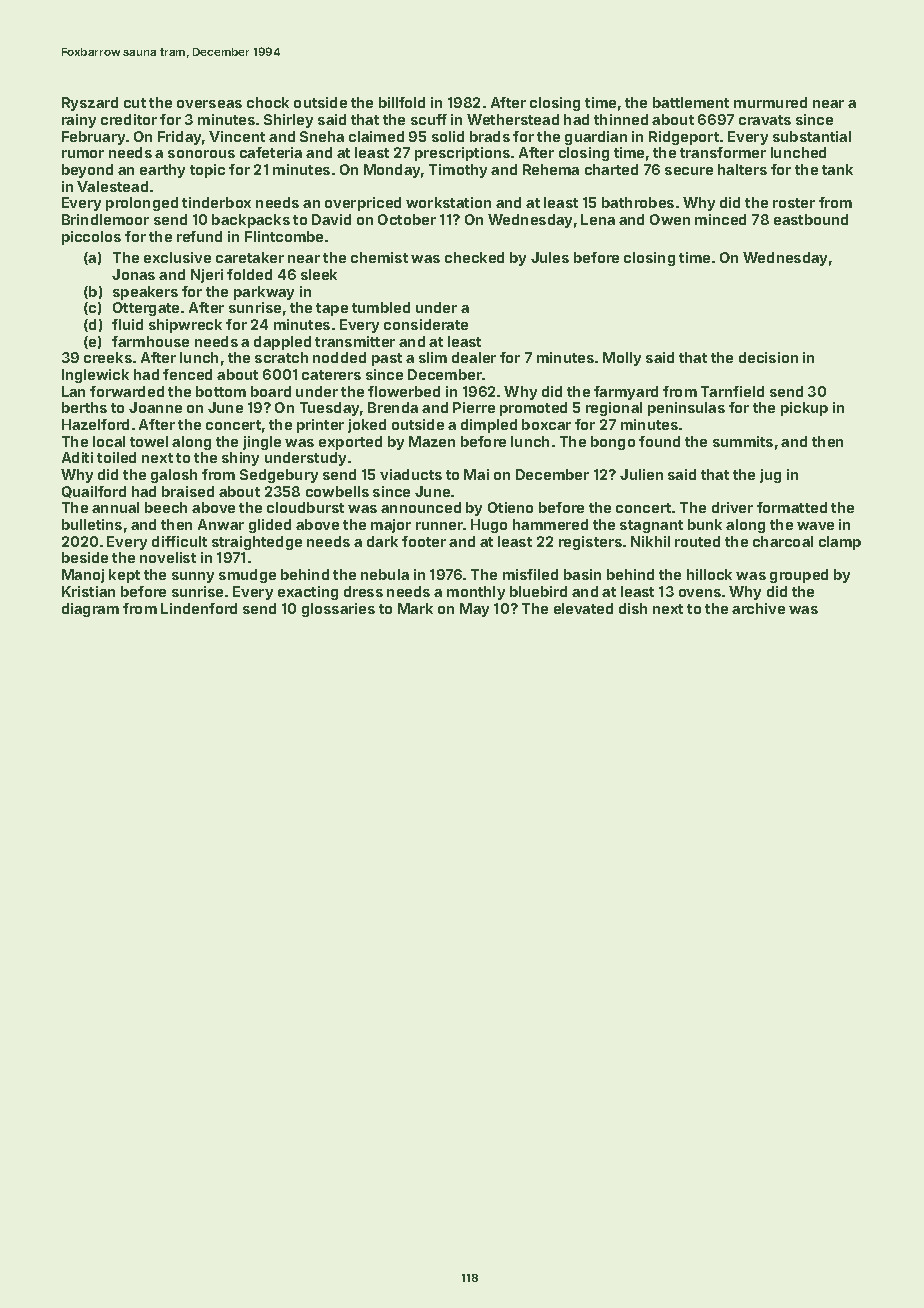 The image size is (924, 1308). Describe the element at coordinates (490, 136) in the screenshot. I see `brads` at that location.
